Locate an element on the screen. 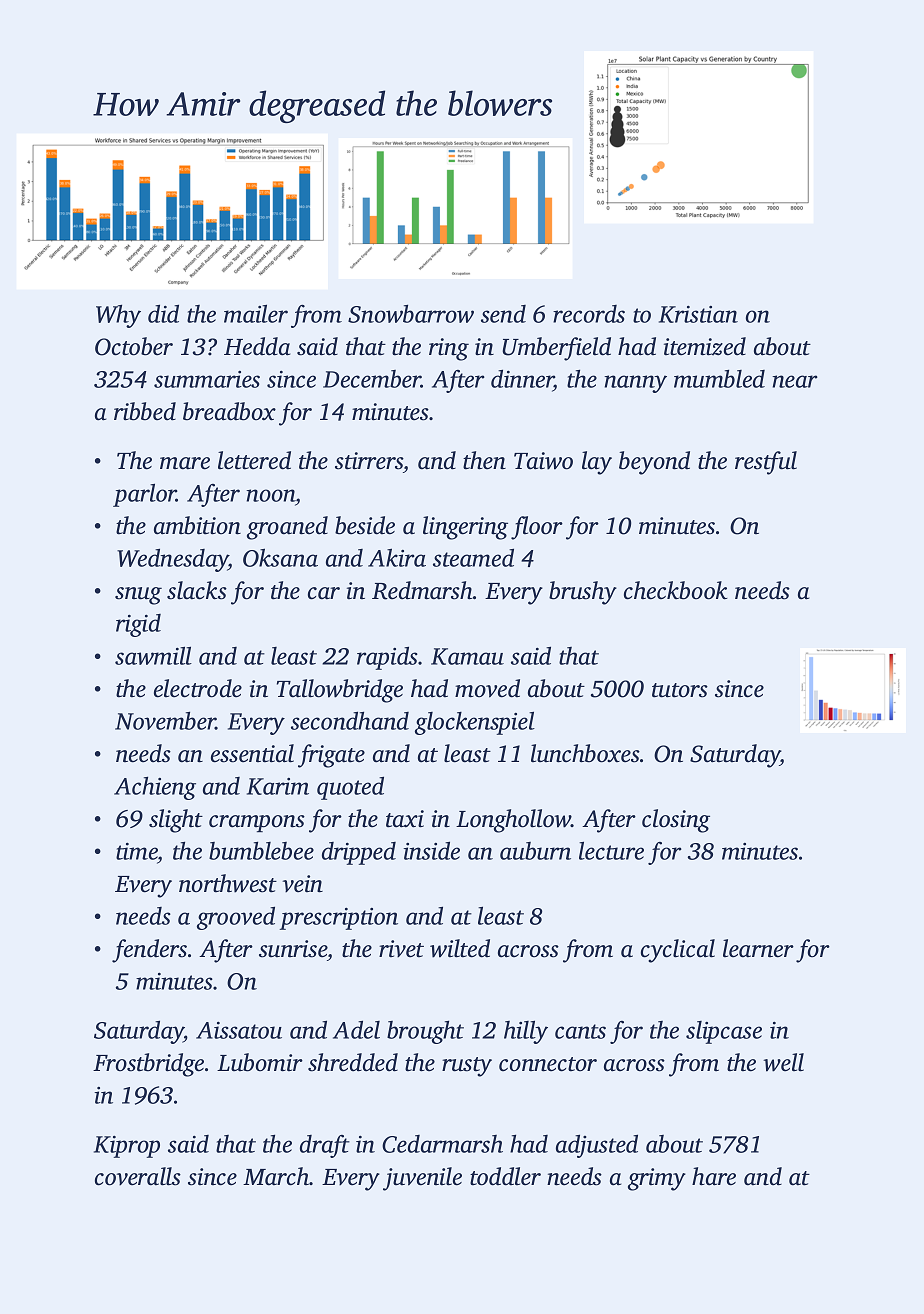 The image size is (924, 1314). prescription is located at coordinates (339, 919).
